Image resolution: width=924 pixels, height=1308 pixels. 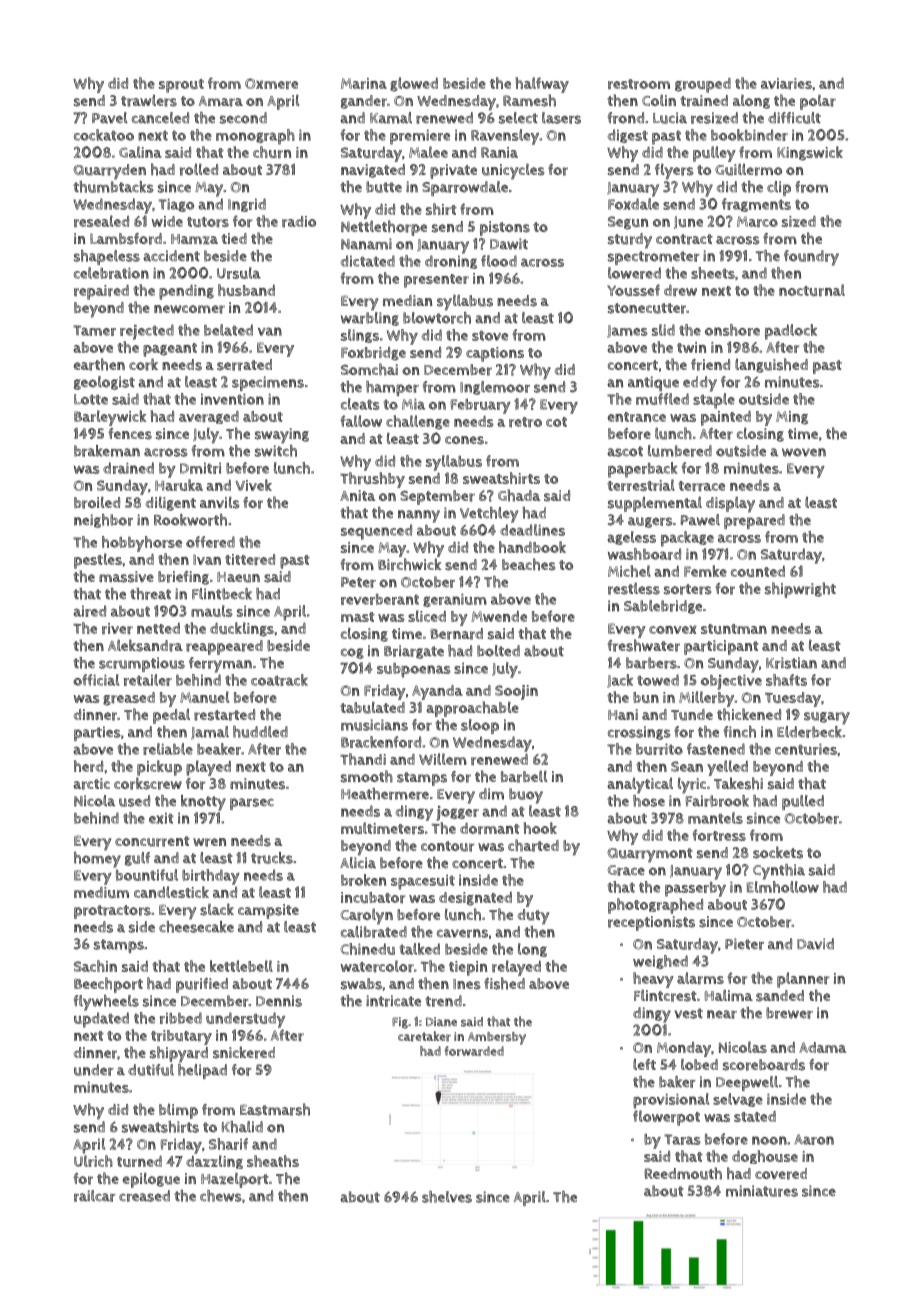 I want to click on purified, so click(x=202, y=985).
